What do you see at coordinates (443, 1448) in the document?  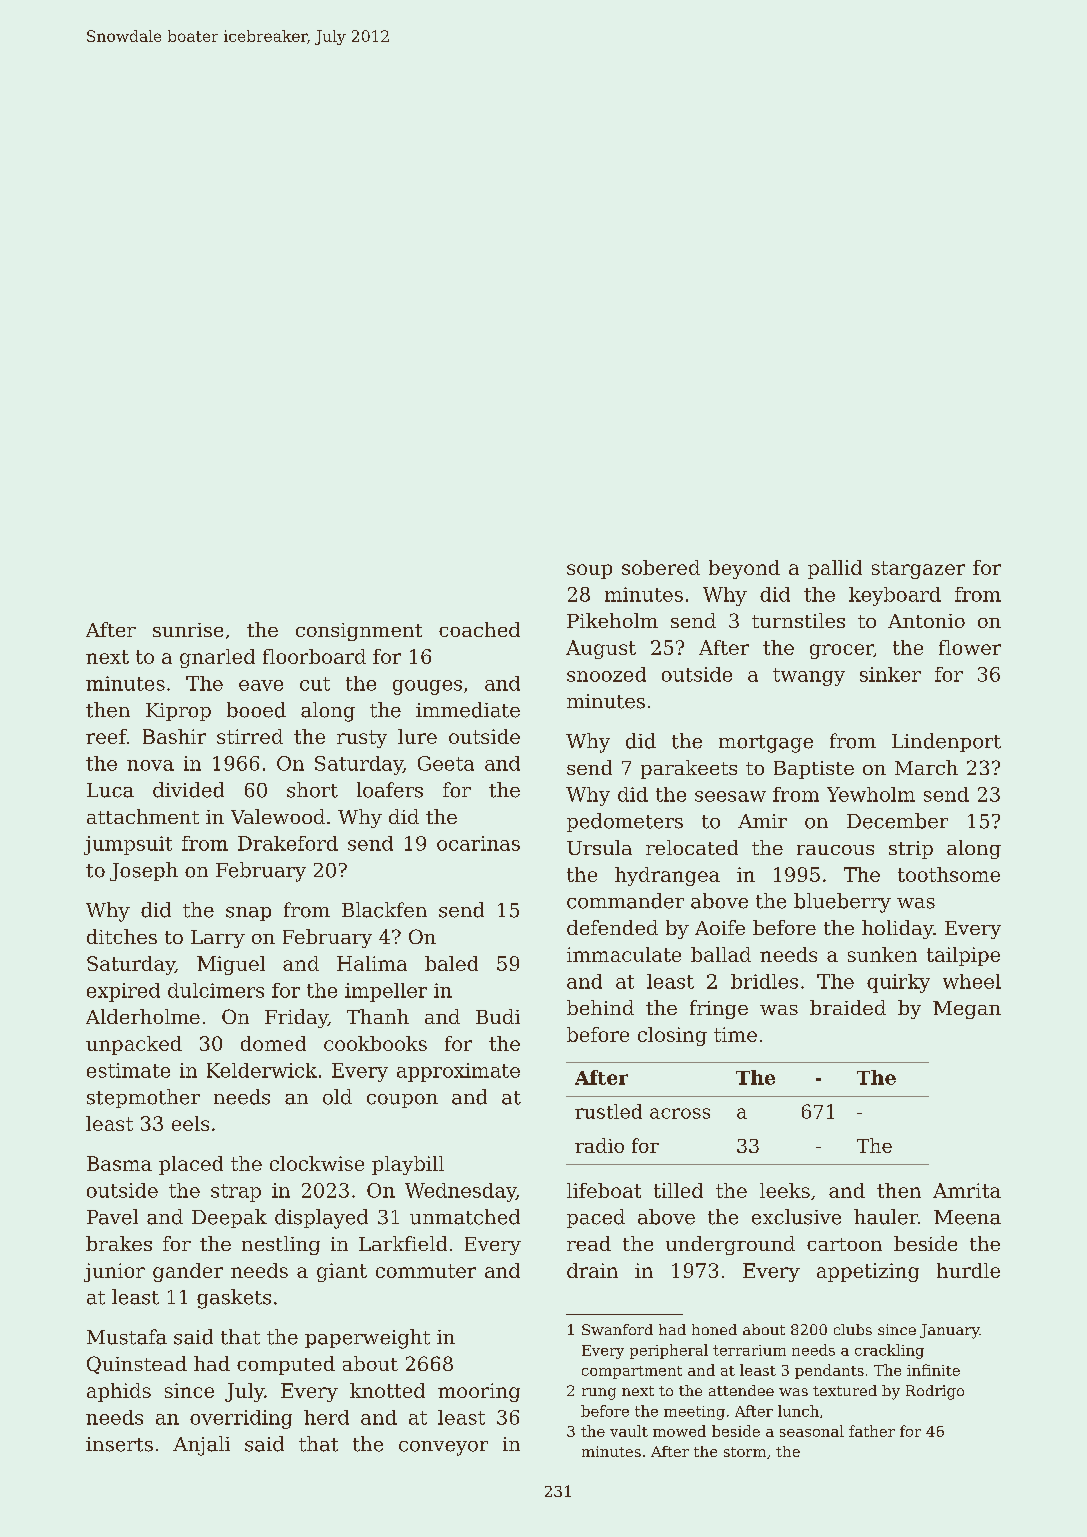 I see `conveyor` at bounding box center [443, 1448].
